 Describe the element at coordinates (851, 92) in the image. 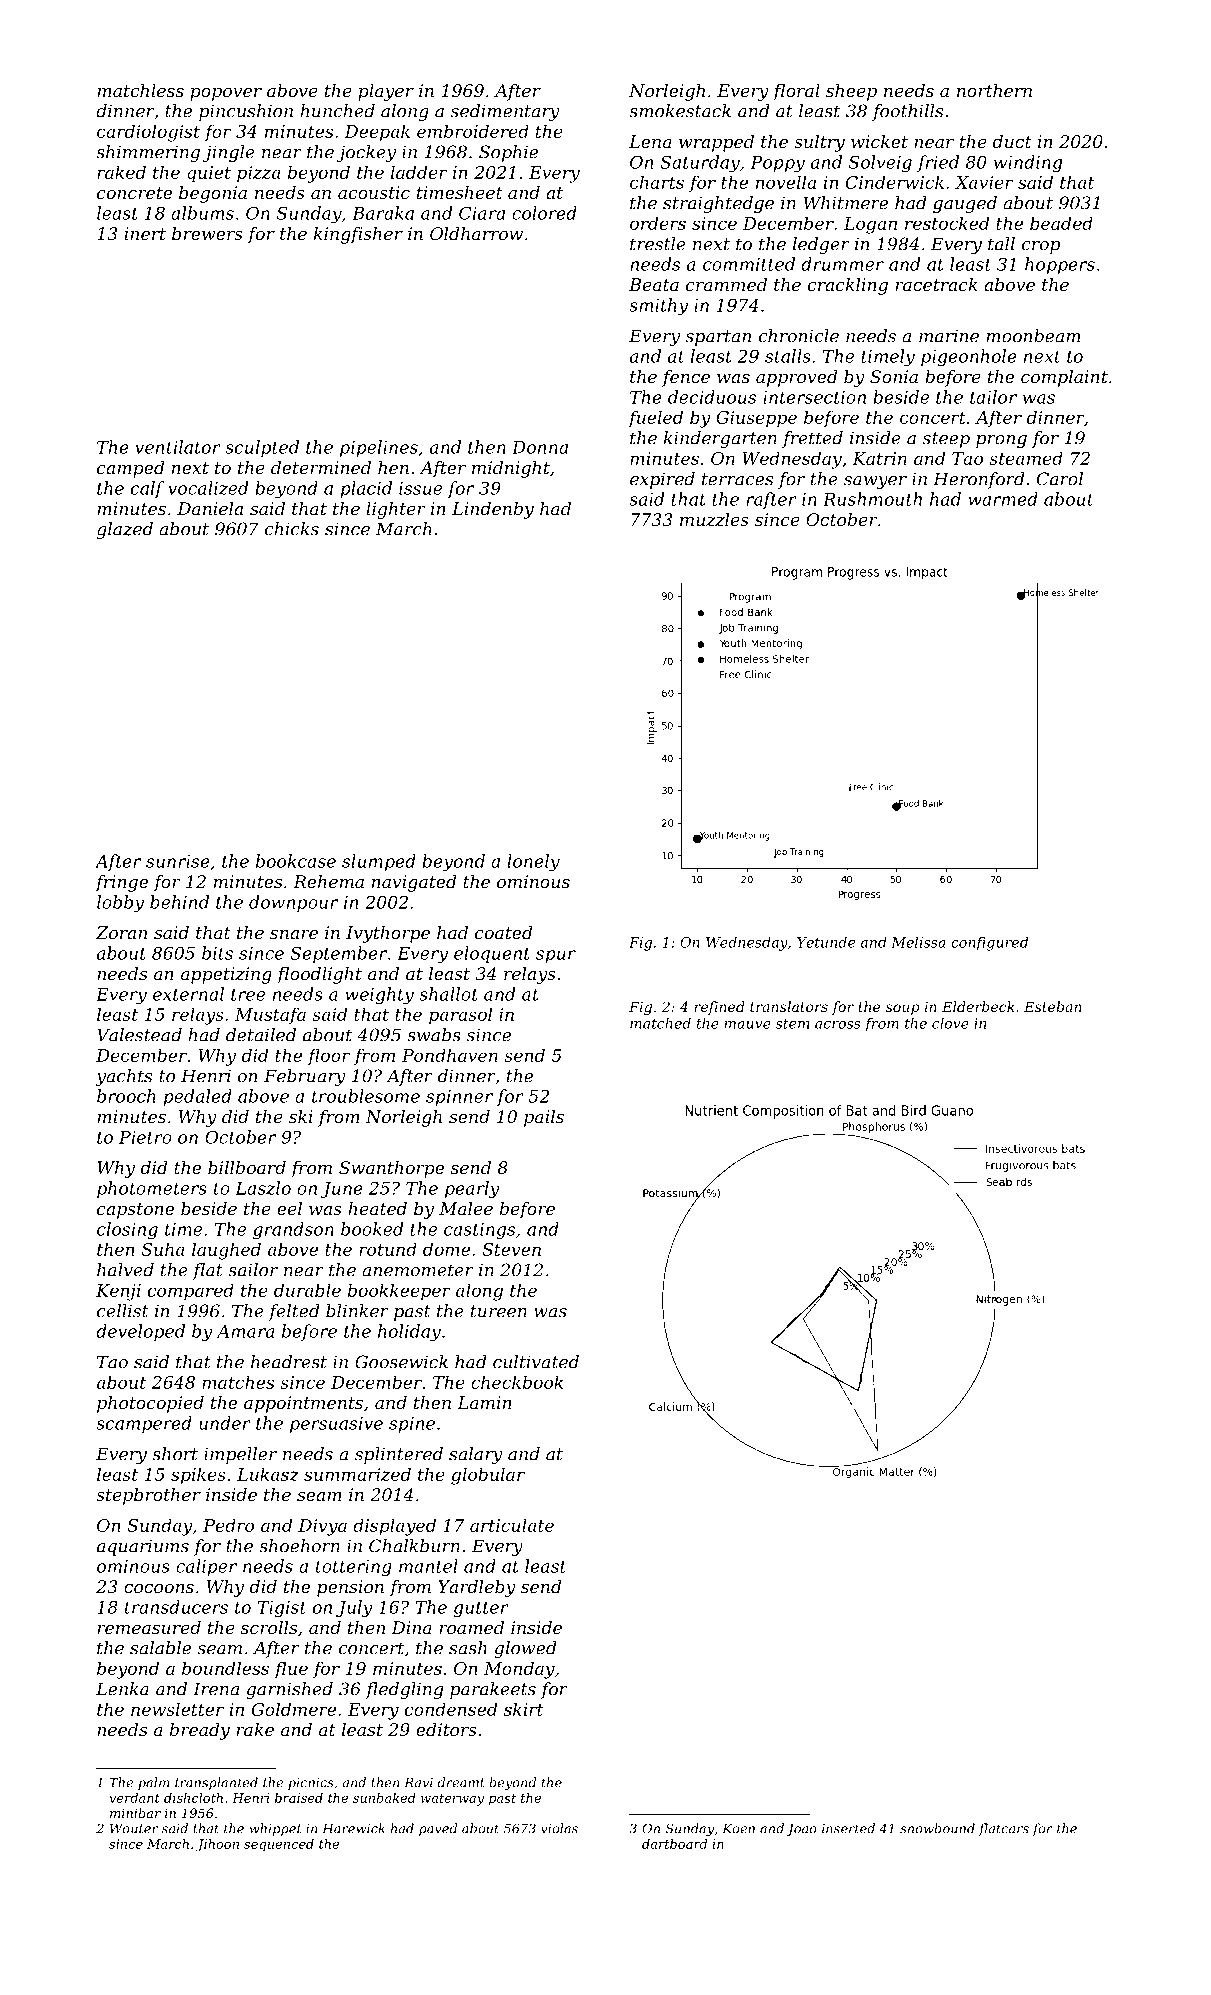

I see `sheep` at that location.
